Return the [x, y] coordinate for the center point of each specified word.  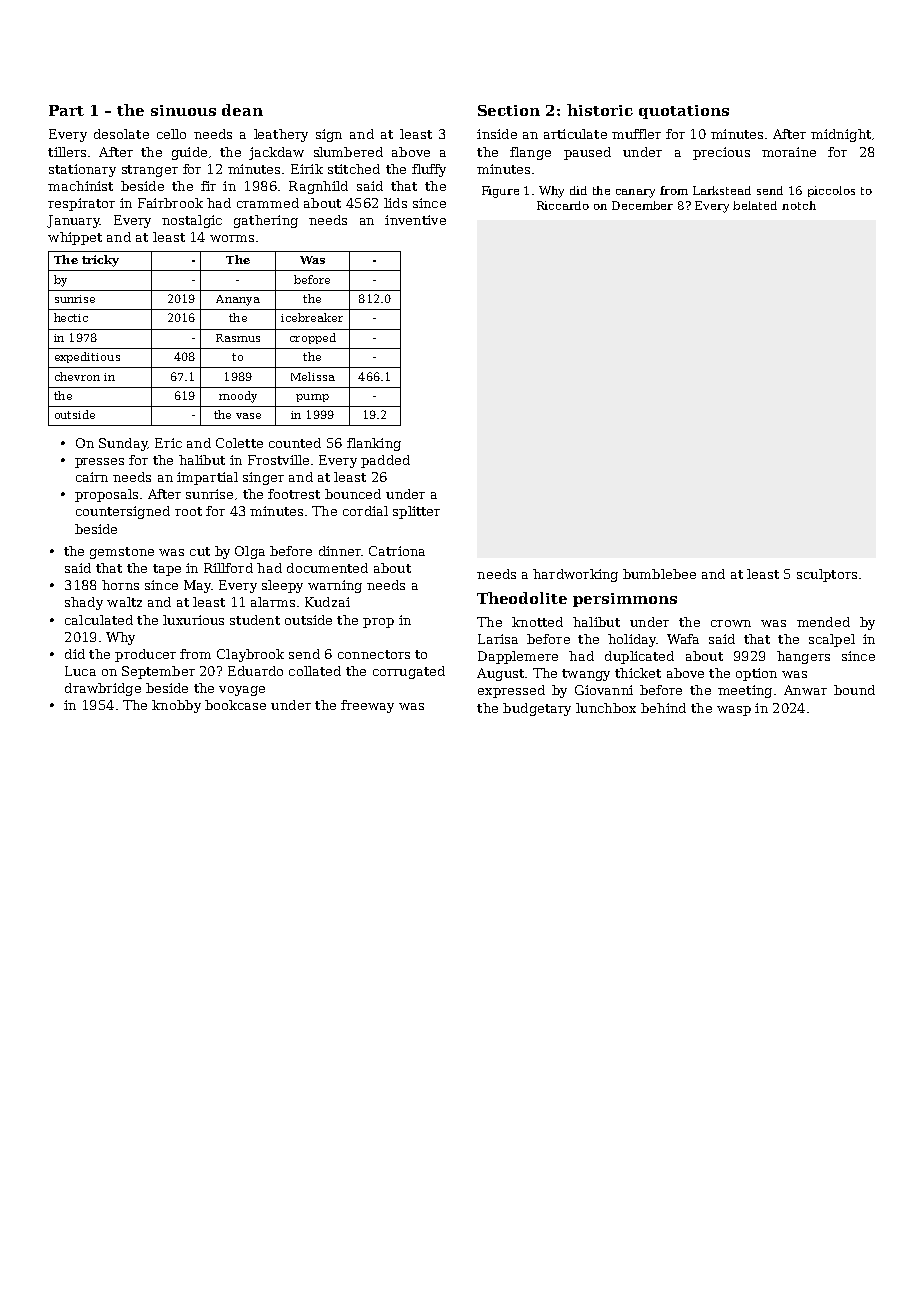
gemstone [122, 553]
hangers [803, 657]
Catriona [397, 551]
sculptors [827, 575]
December [642, 205]
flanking [374, 444]
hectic [71, 317]
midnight [841, 135]
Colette [239, 443]
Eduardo [255, 671]
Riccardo [563, 205]
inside [497, 134]
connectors [374, 654]
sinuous [183, 110]
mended [823, 622]
